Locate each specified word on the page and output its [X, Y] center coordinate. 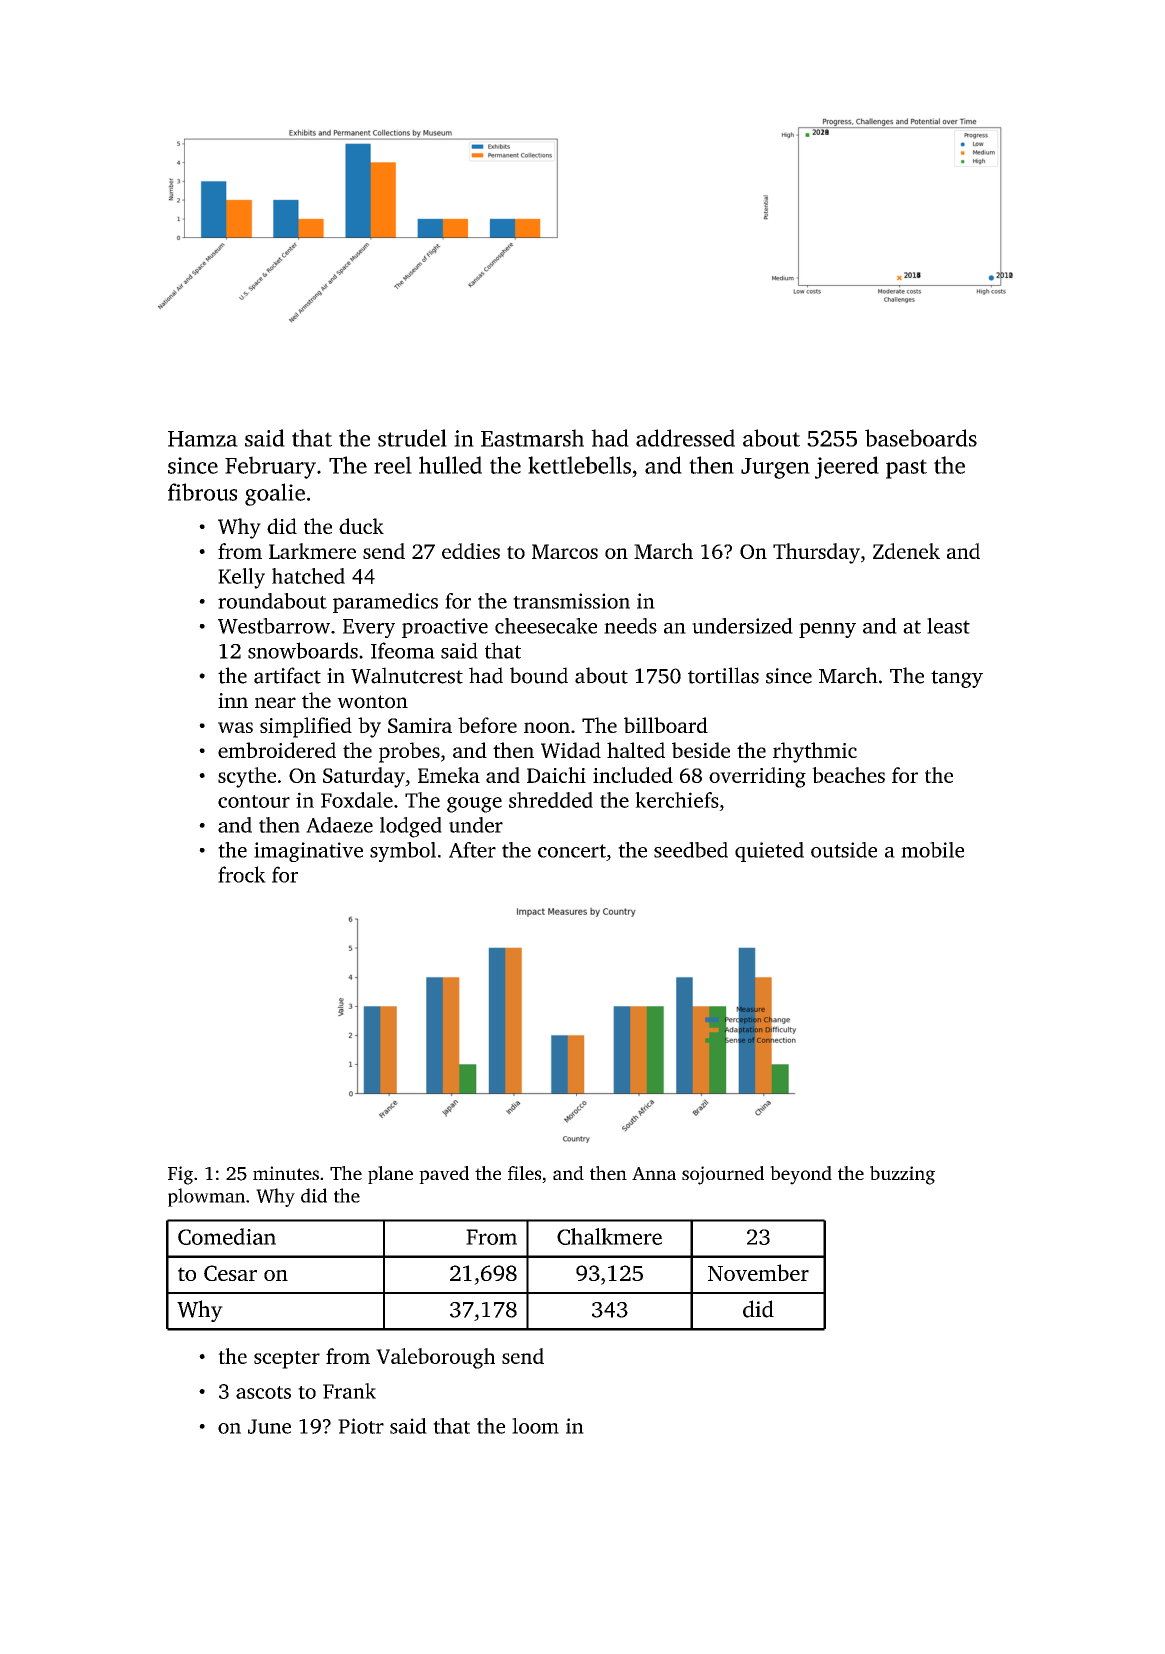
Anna [654, 1173]
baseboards [921, 438]
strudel [412, 438]
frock [242, 874]
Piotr [361, 1426]
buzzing [902, 1175]
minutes [286, 1173]
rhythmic [815, 752]
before [487, 725]
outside [844, 850]
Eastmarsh [532, 438]
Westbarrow [274, 626]
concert [572, 851]
